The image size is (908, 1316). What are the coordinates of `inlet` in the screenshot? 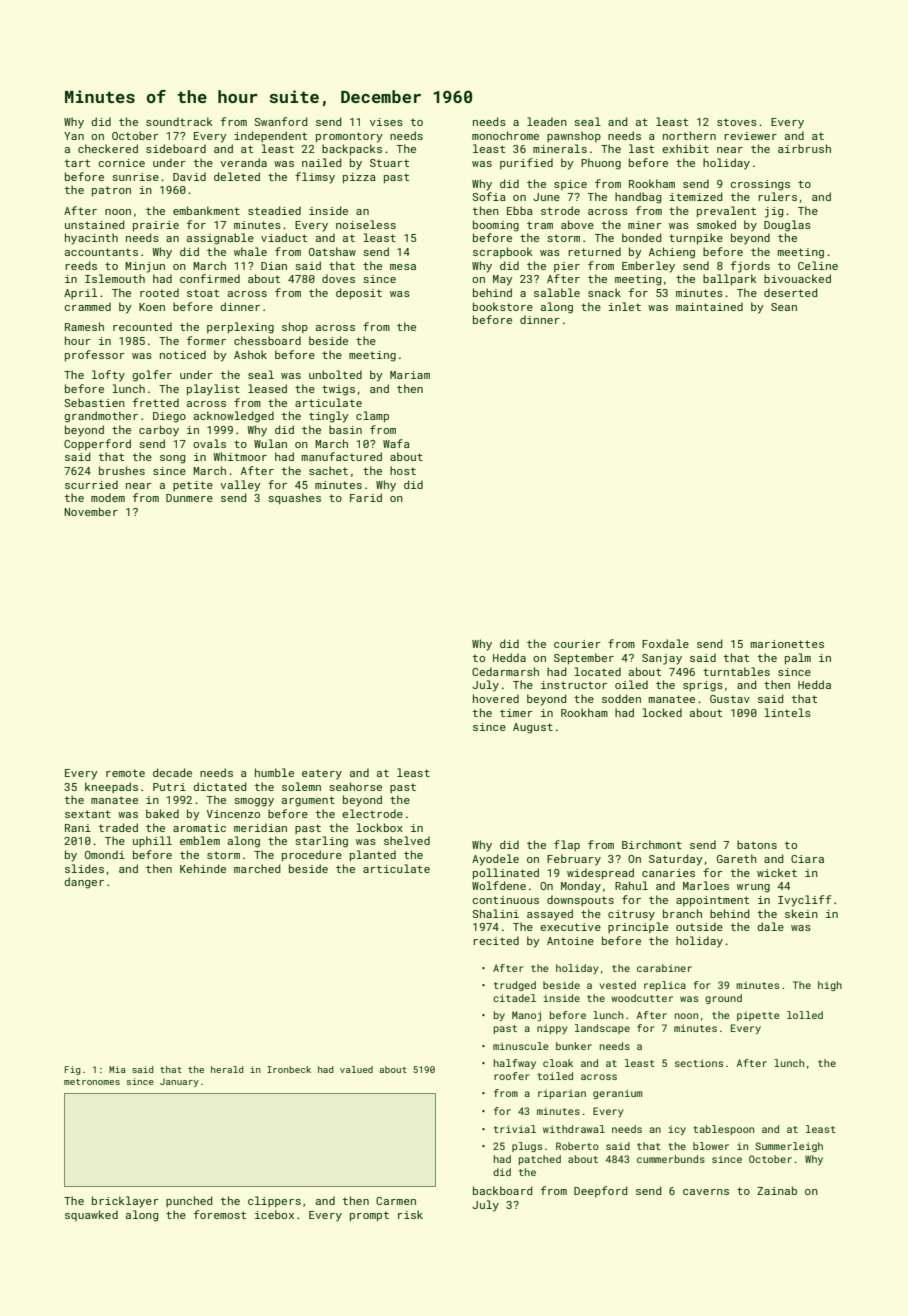 It's located at (624, 306).
